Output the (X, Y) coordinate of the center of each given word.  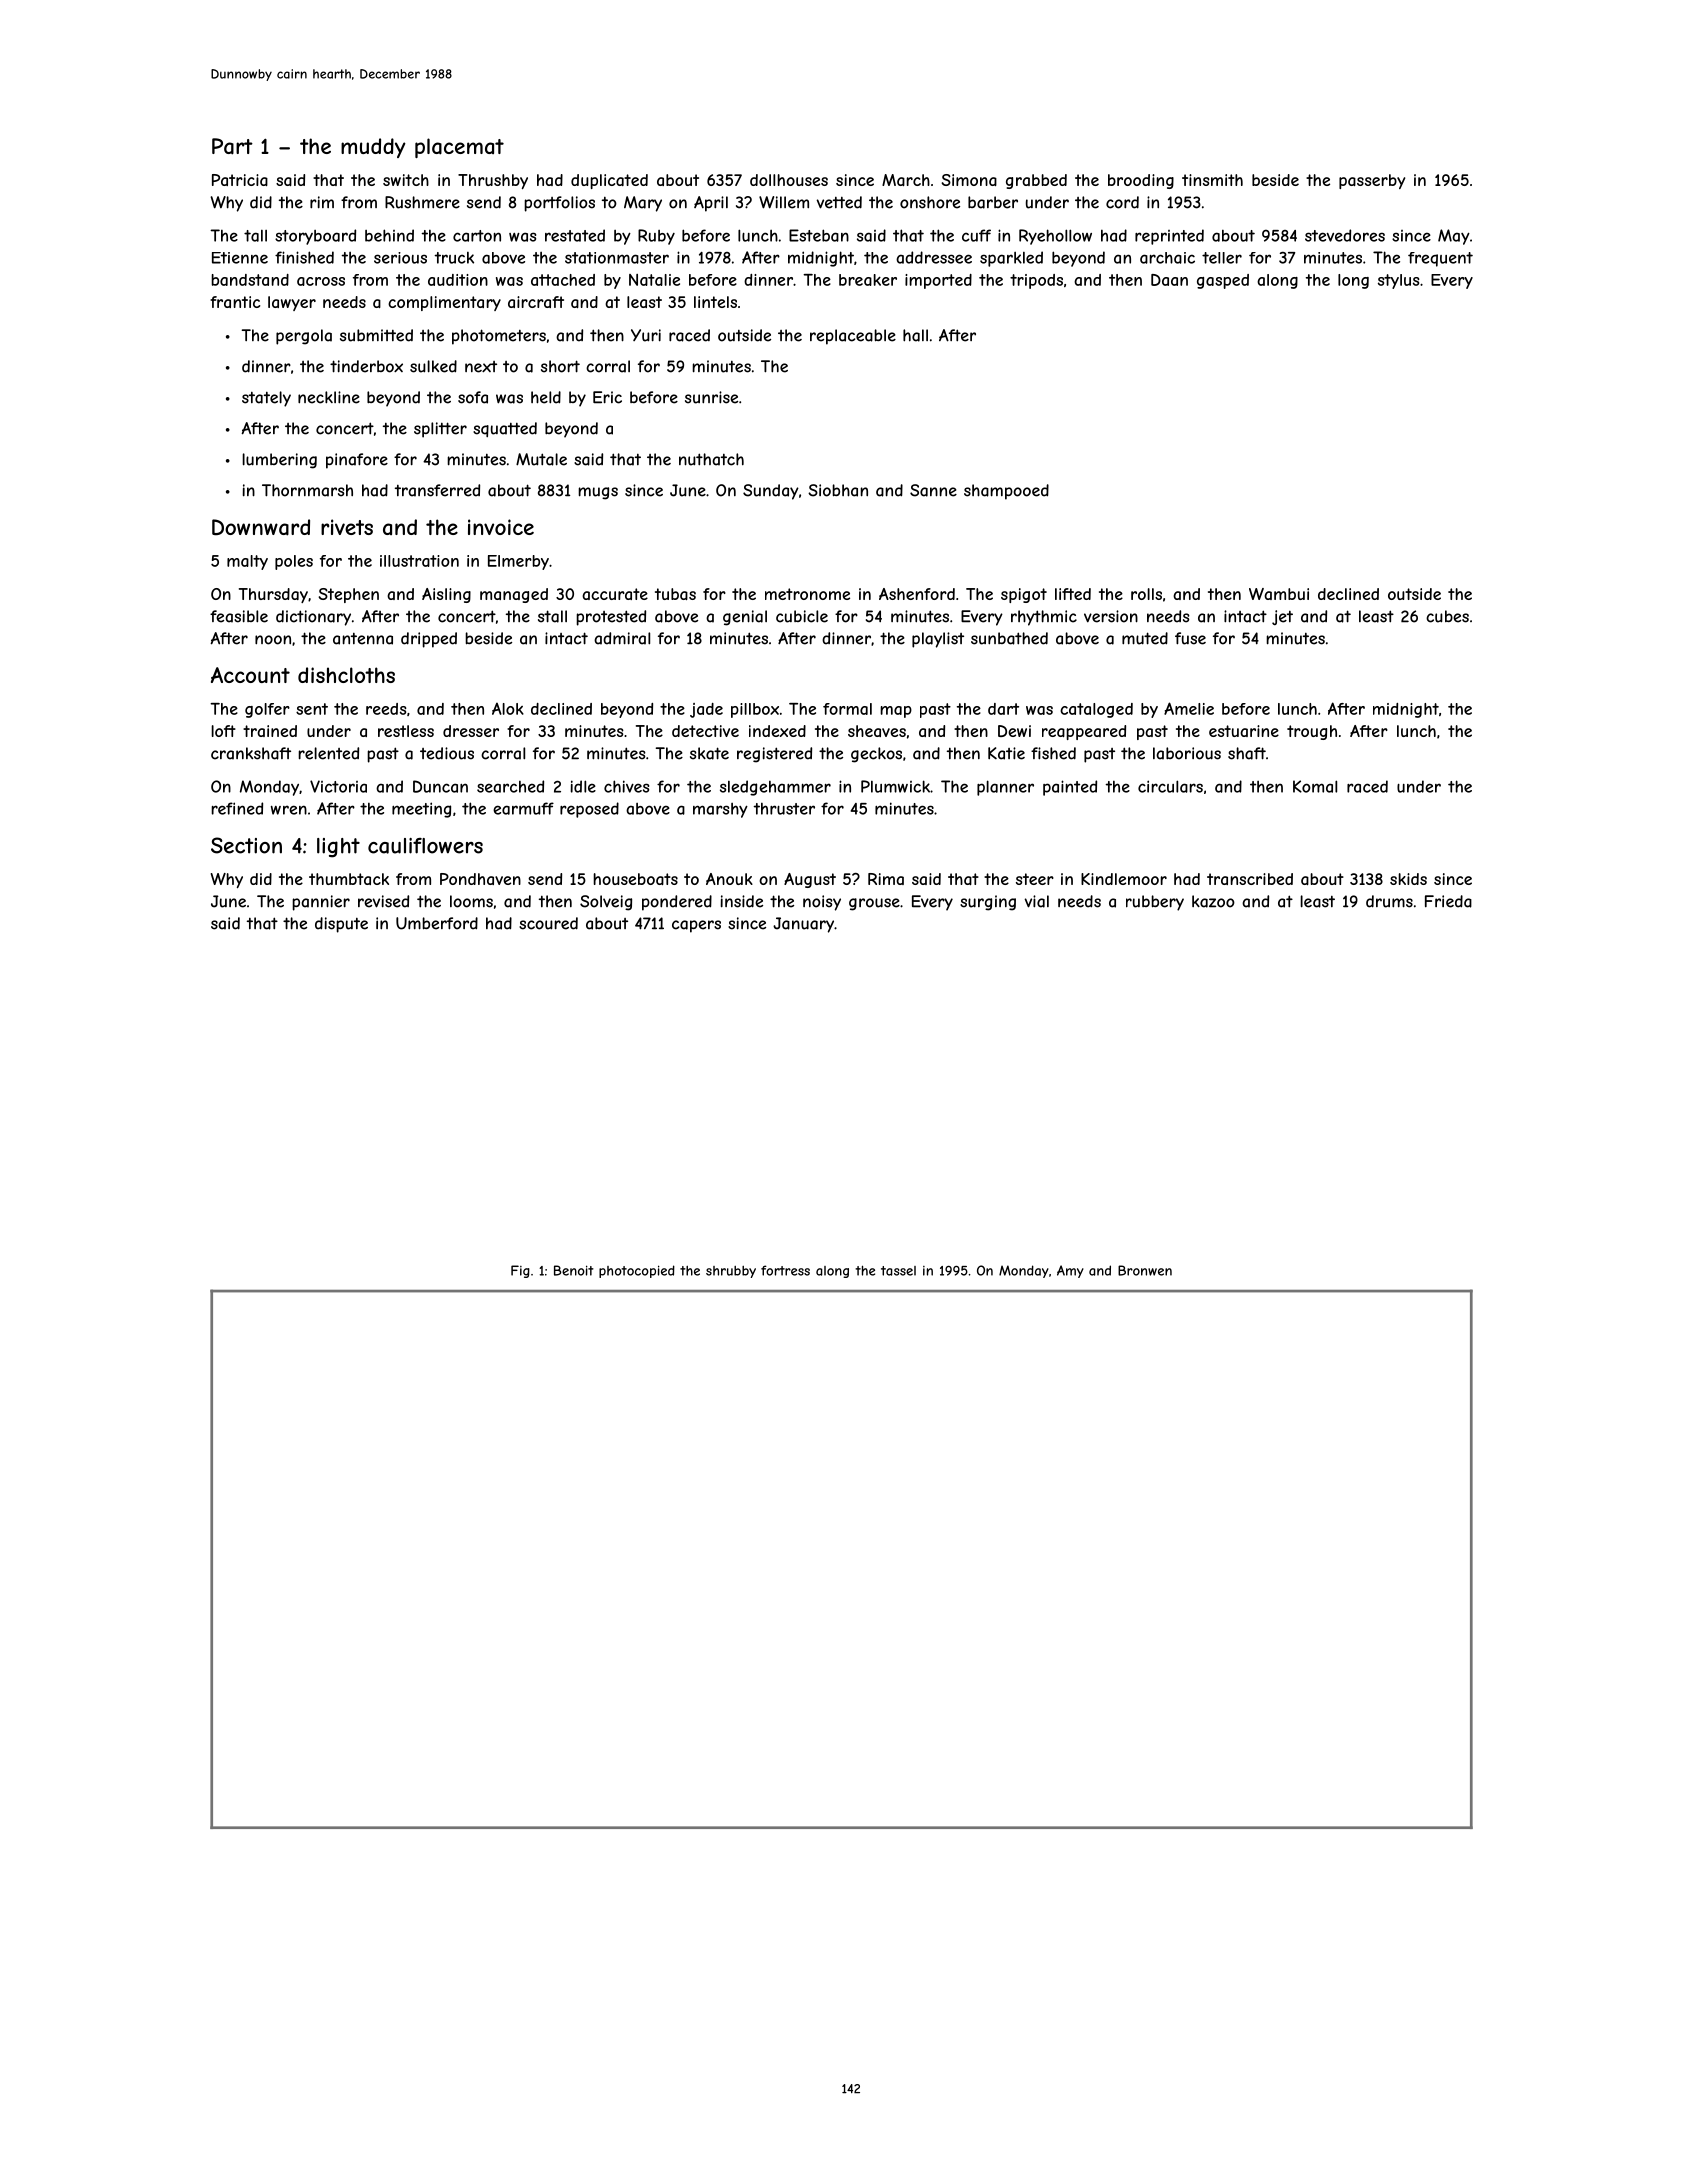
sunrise (711, 397)
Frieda (1448, 901)
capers (696, 926)
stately (266, 399)
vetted (839, 202)
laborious (1187, 753)
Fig (520, 1271)
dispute (341, 925)
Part (232, 146)
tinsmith (1212, 180)
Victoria (338, 786)
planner (1005, 788)
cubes (1447, 616)
